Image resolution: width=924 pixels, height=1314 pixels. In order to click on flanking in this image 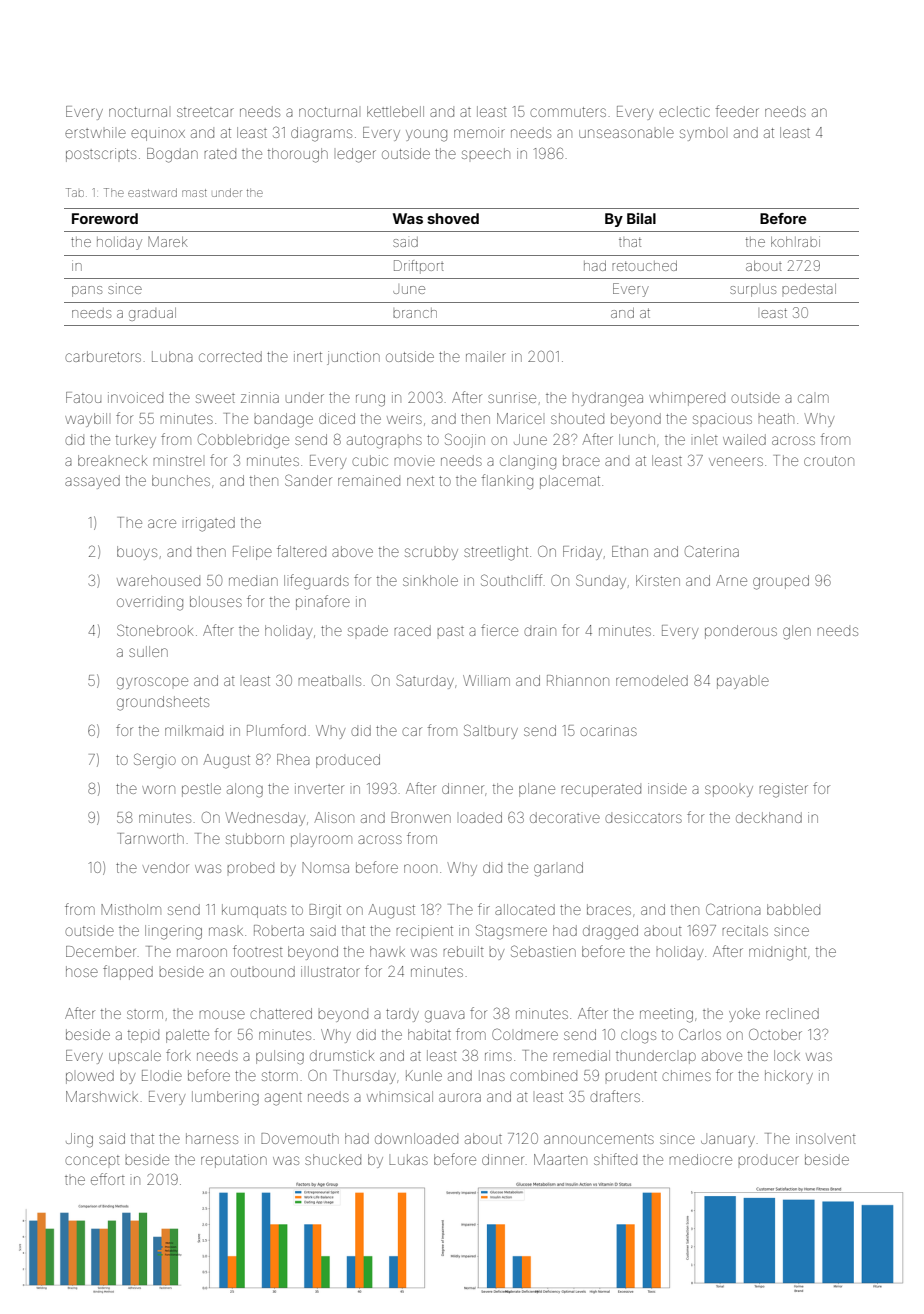, I will do `click(507, 482)`.
